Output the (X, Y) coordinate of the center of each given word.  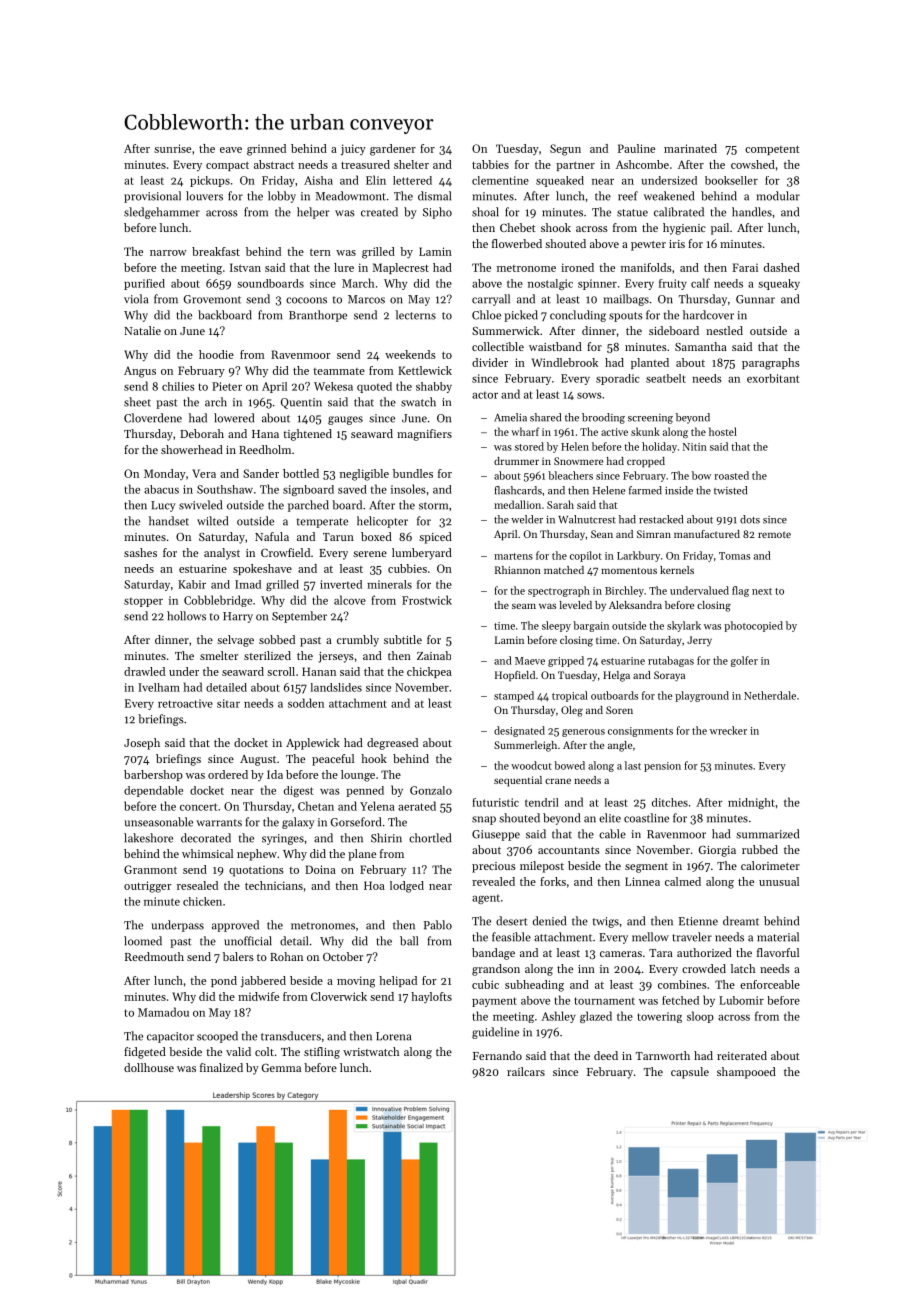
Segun (565, 150)
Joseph (142, 744)
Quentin (301, 403)
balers (238, 956)
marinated (690, 148)
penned (365, 791)
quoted (374, 387)
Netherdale (770, 695)
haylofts (431, 997)
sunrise (172, 148)
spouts (626, 317)
